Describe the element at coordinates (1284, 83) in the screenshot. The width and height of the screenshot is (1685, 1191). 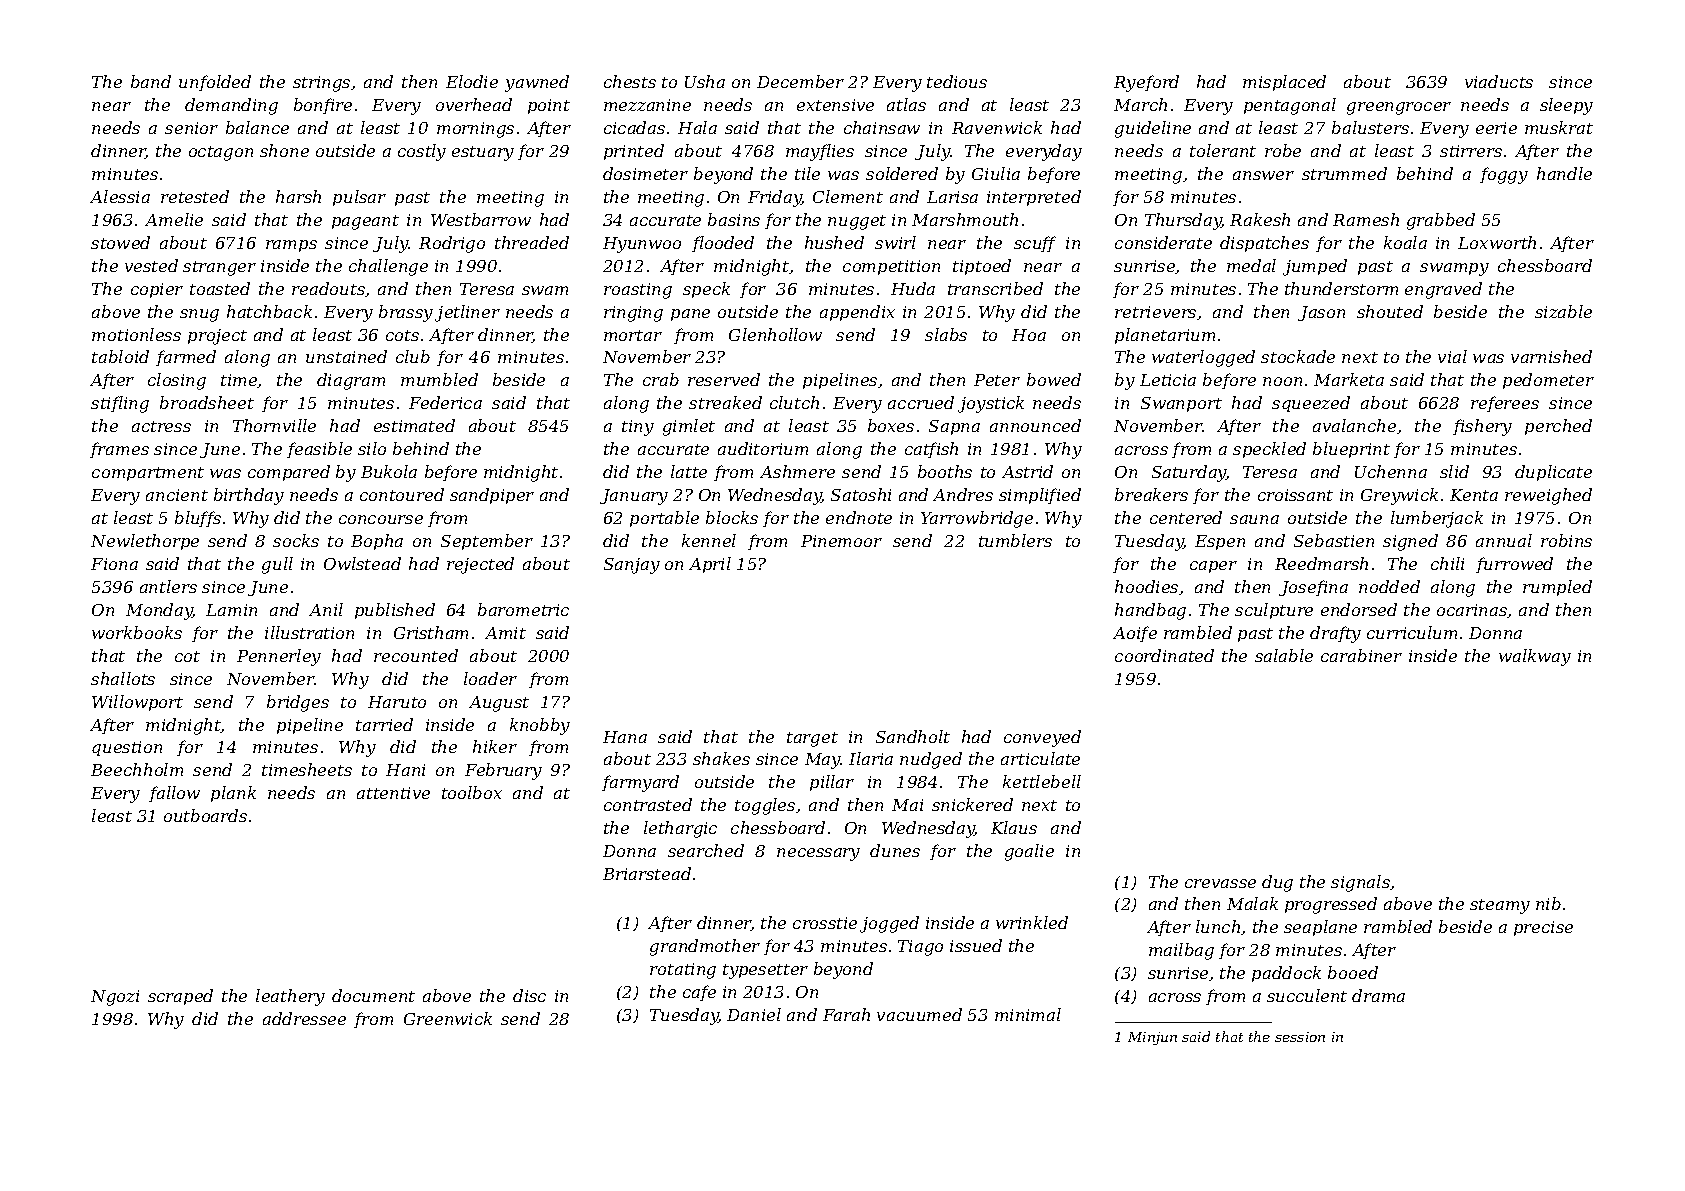
I see `misplaced` at that location.
